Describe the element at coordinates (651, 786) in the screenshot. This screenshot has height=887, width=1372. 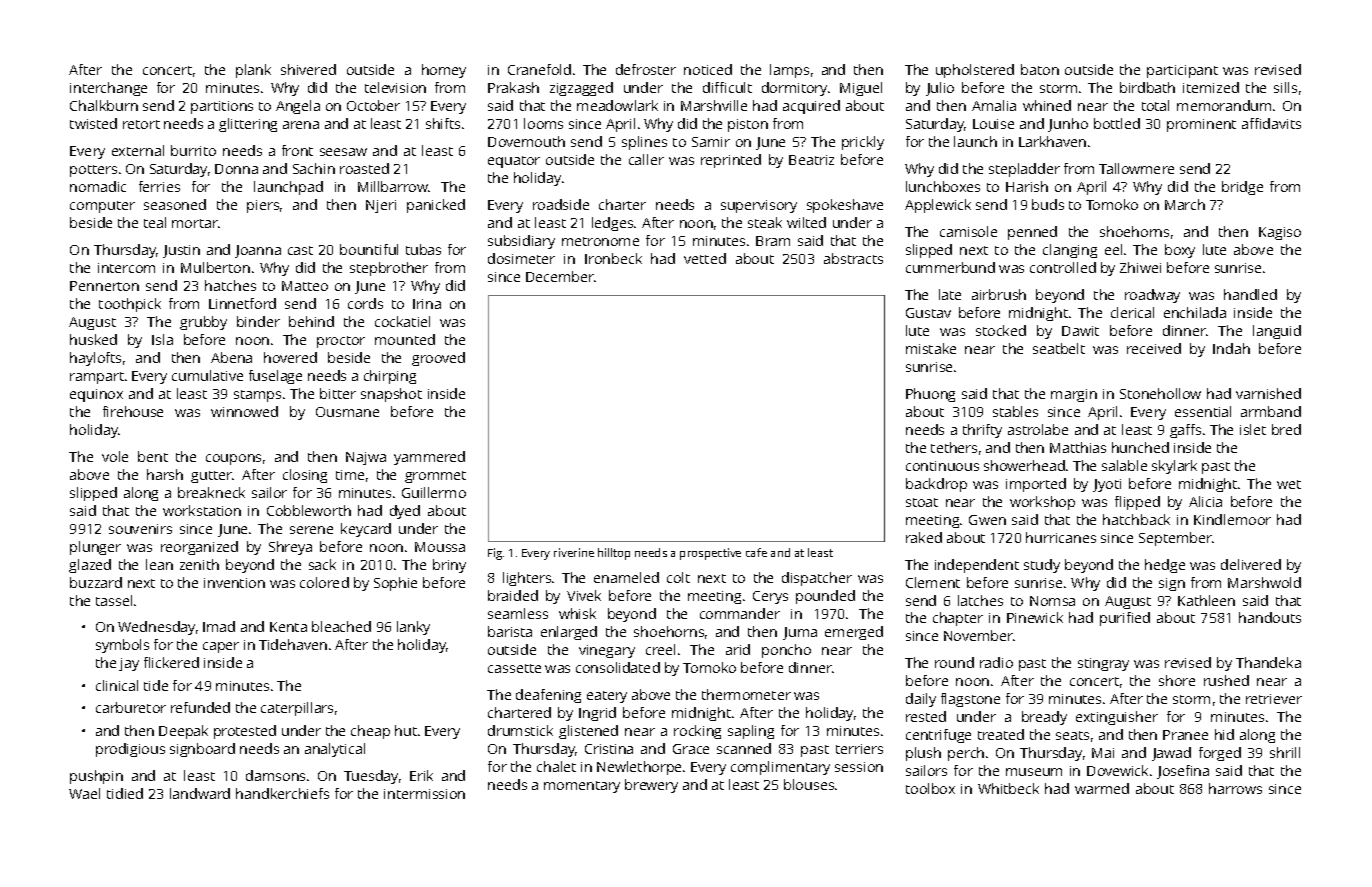
I see `brewery` at that location.
